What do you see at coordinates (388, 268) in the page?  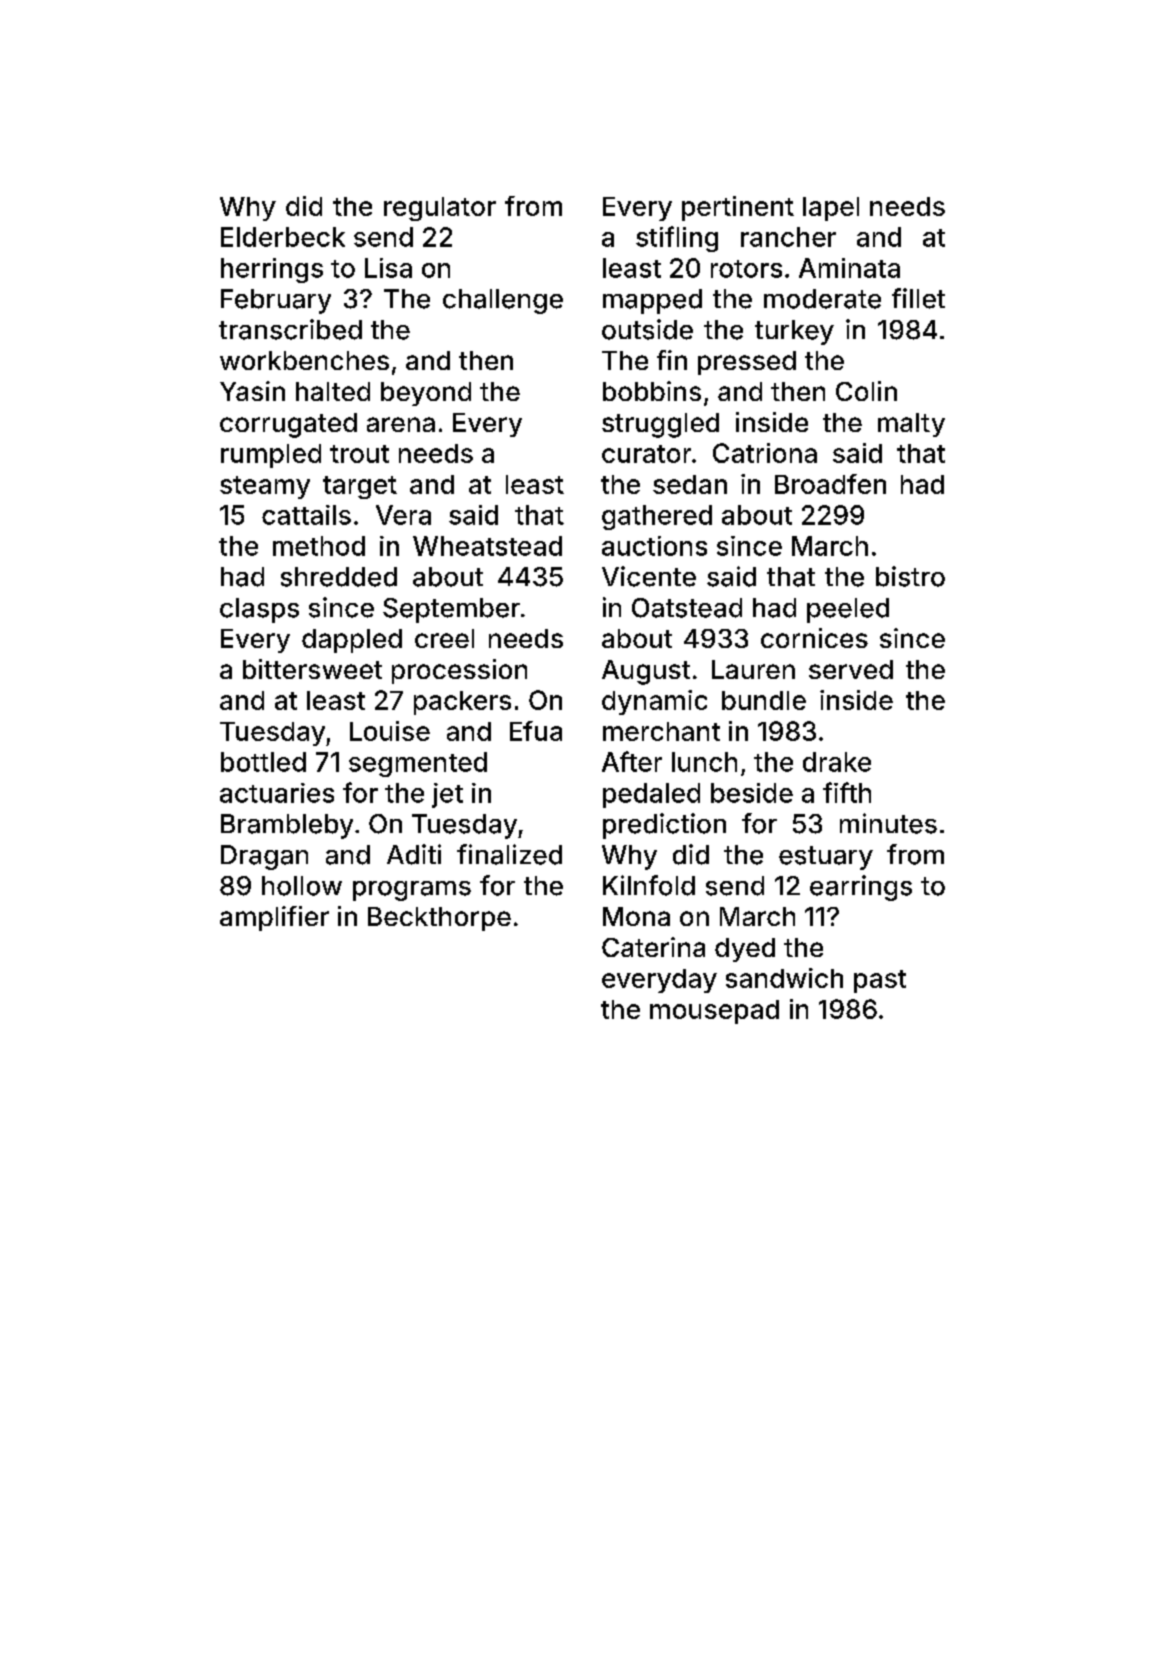 I see `Lisa` at bounding box center [388, 268].
